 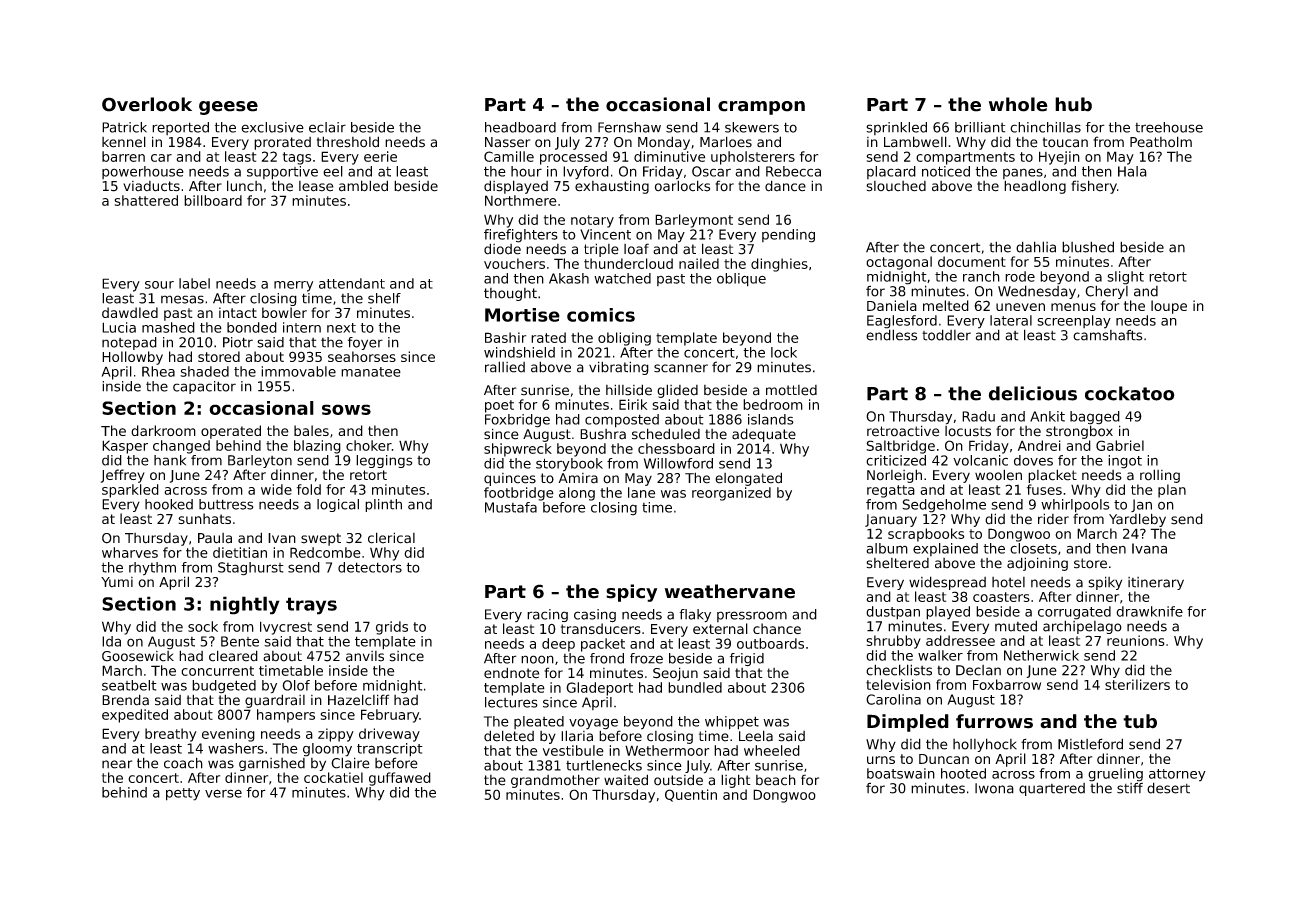 I want to click on Gabriel, so click(x=1120, y=445).
